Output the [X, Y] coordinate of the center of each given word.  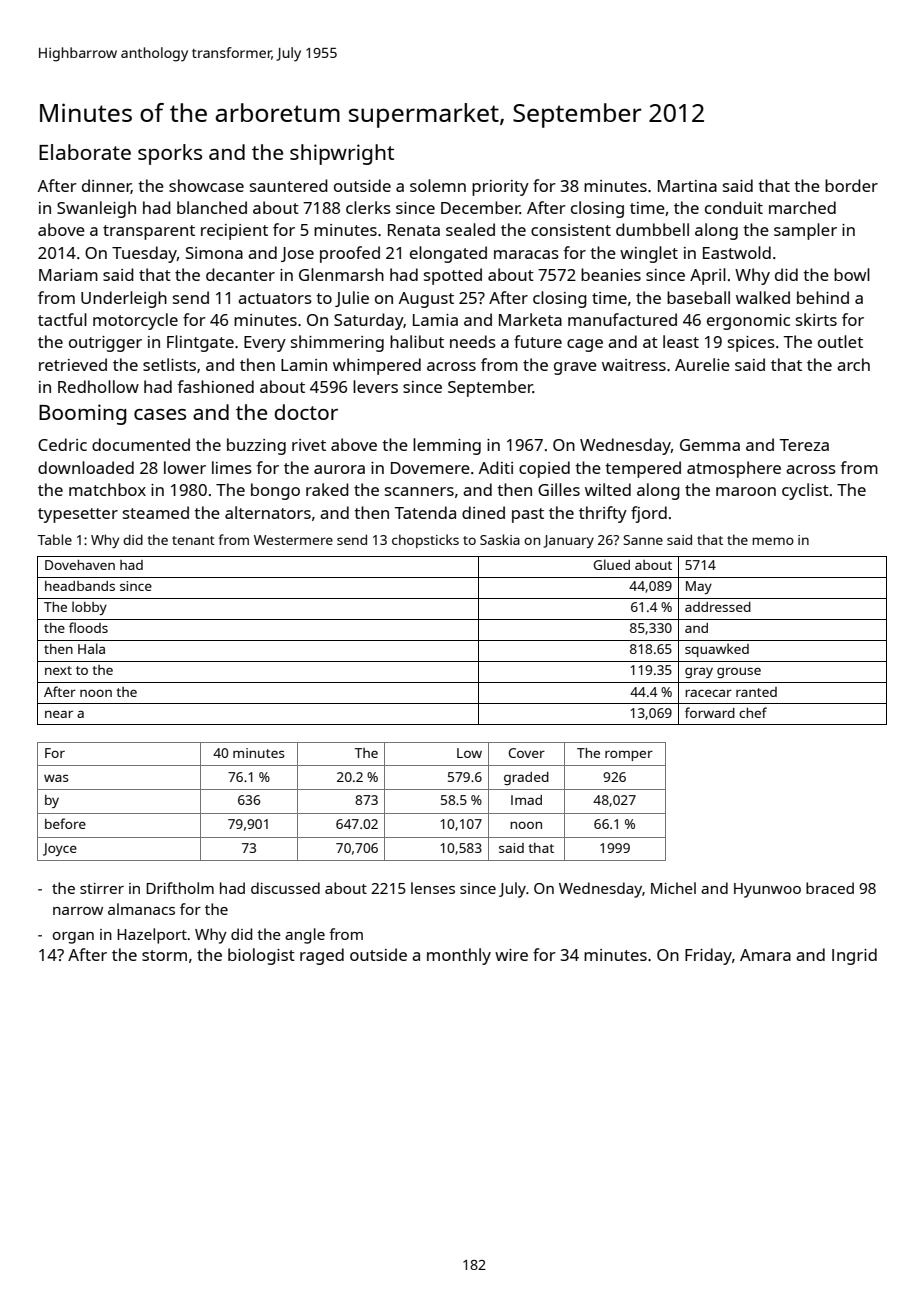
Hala [91, 648]
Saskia [500, 539]
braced [830, 888]
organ [73, 938]
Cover [526, 753]
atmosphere [734, 469]
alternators [268, 512]
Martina [687, 186]
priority [500, 188]
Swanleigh [96, 209]
